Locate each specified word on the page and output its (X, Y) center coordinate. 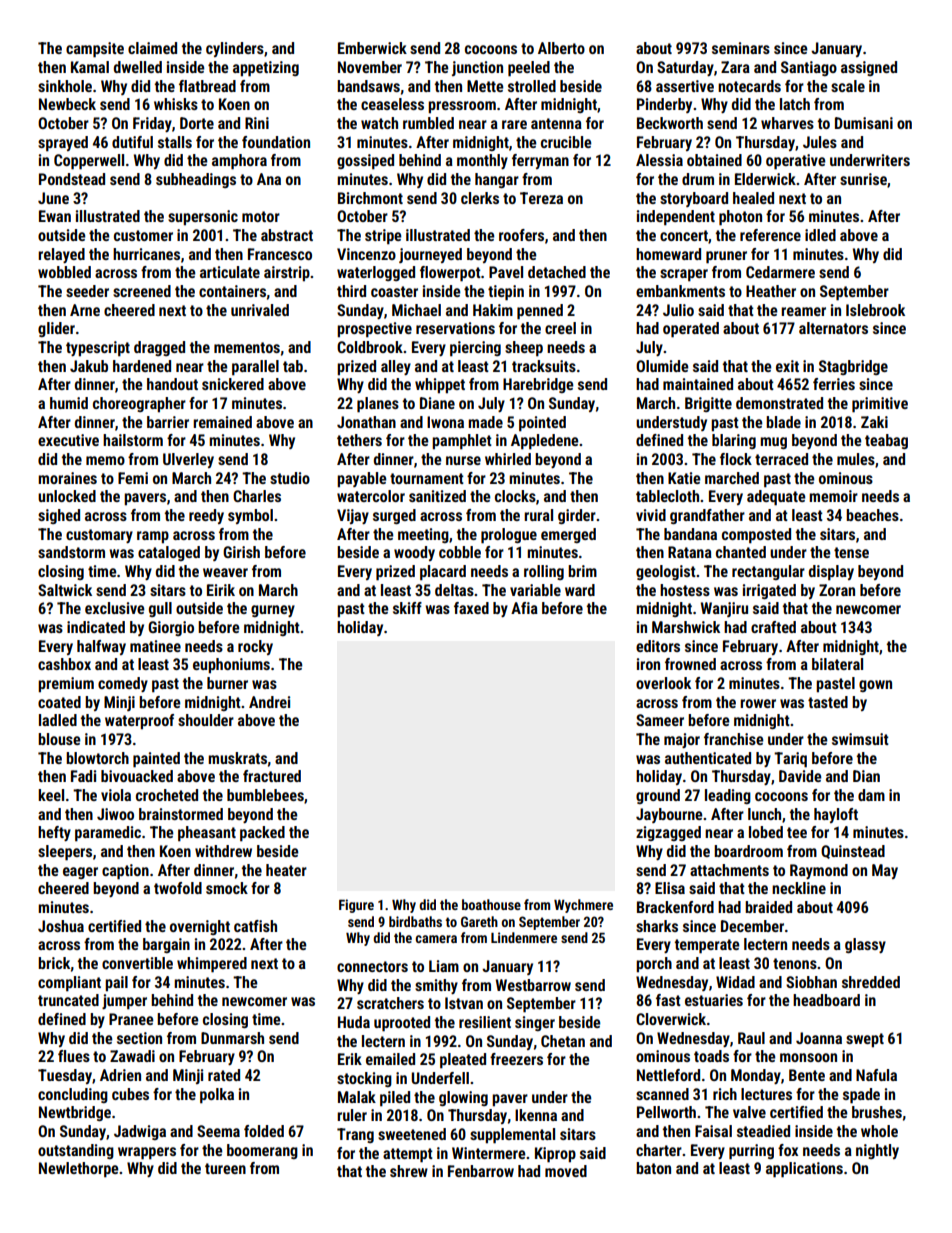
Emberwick (372, 48)
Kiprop (555, 1155)
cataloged (169, 553)
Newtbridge (75, 1113)
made (485, 422)
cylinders (235, 49)
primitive (880, 405)
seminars (741, 48)
